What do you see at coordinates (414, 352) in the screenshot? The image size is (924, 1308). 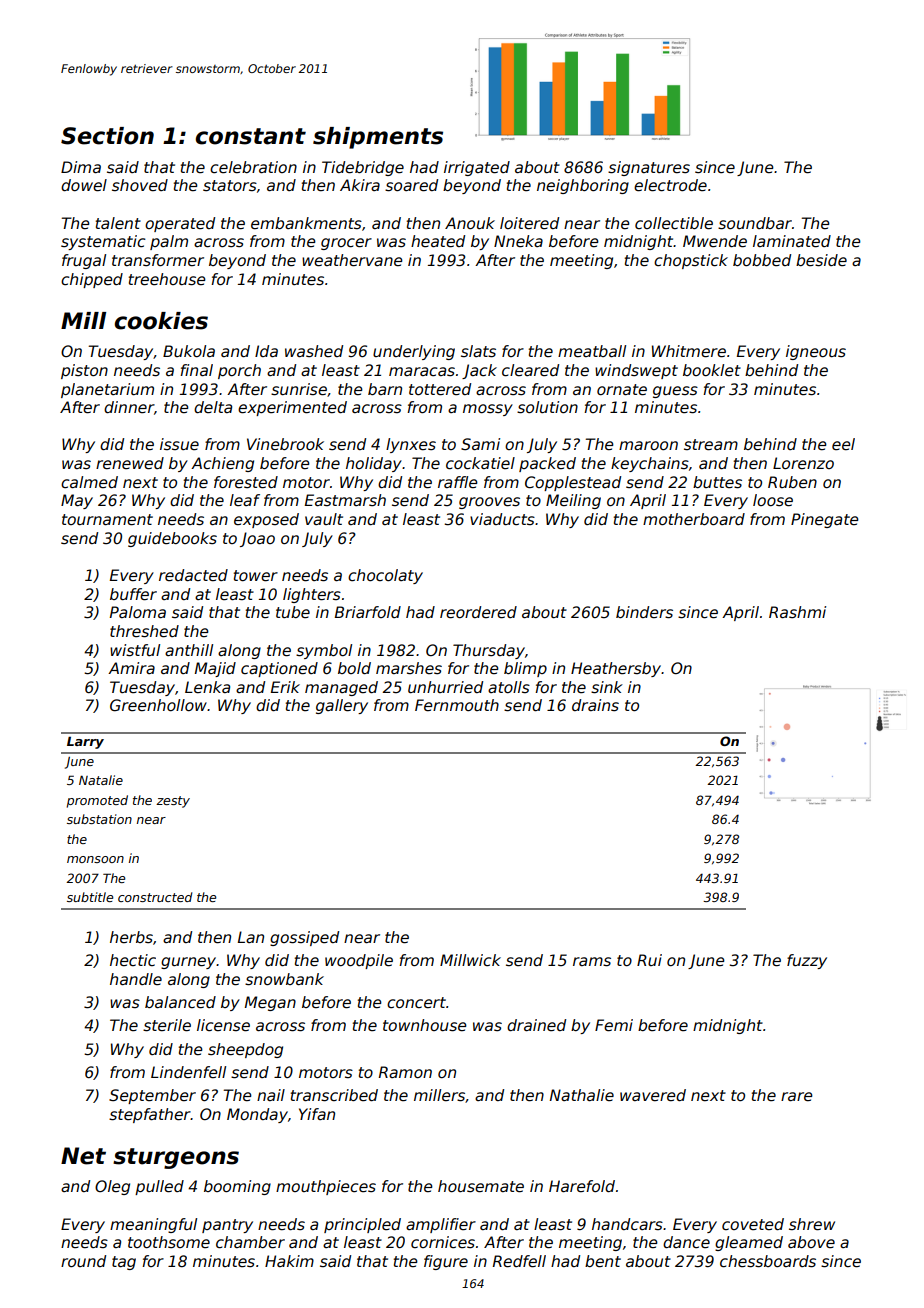 I see `underlying` at bounding box center [414, 352].
